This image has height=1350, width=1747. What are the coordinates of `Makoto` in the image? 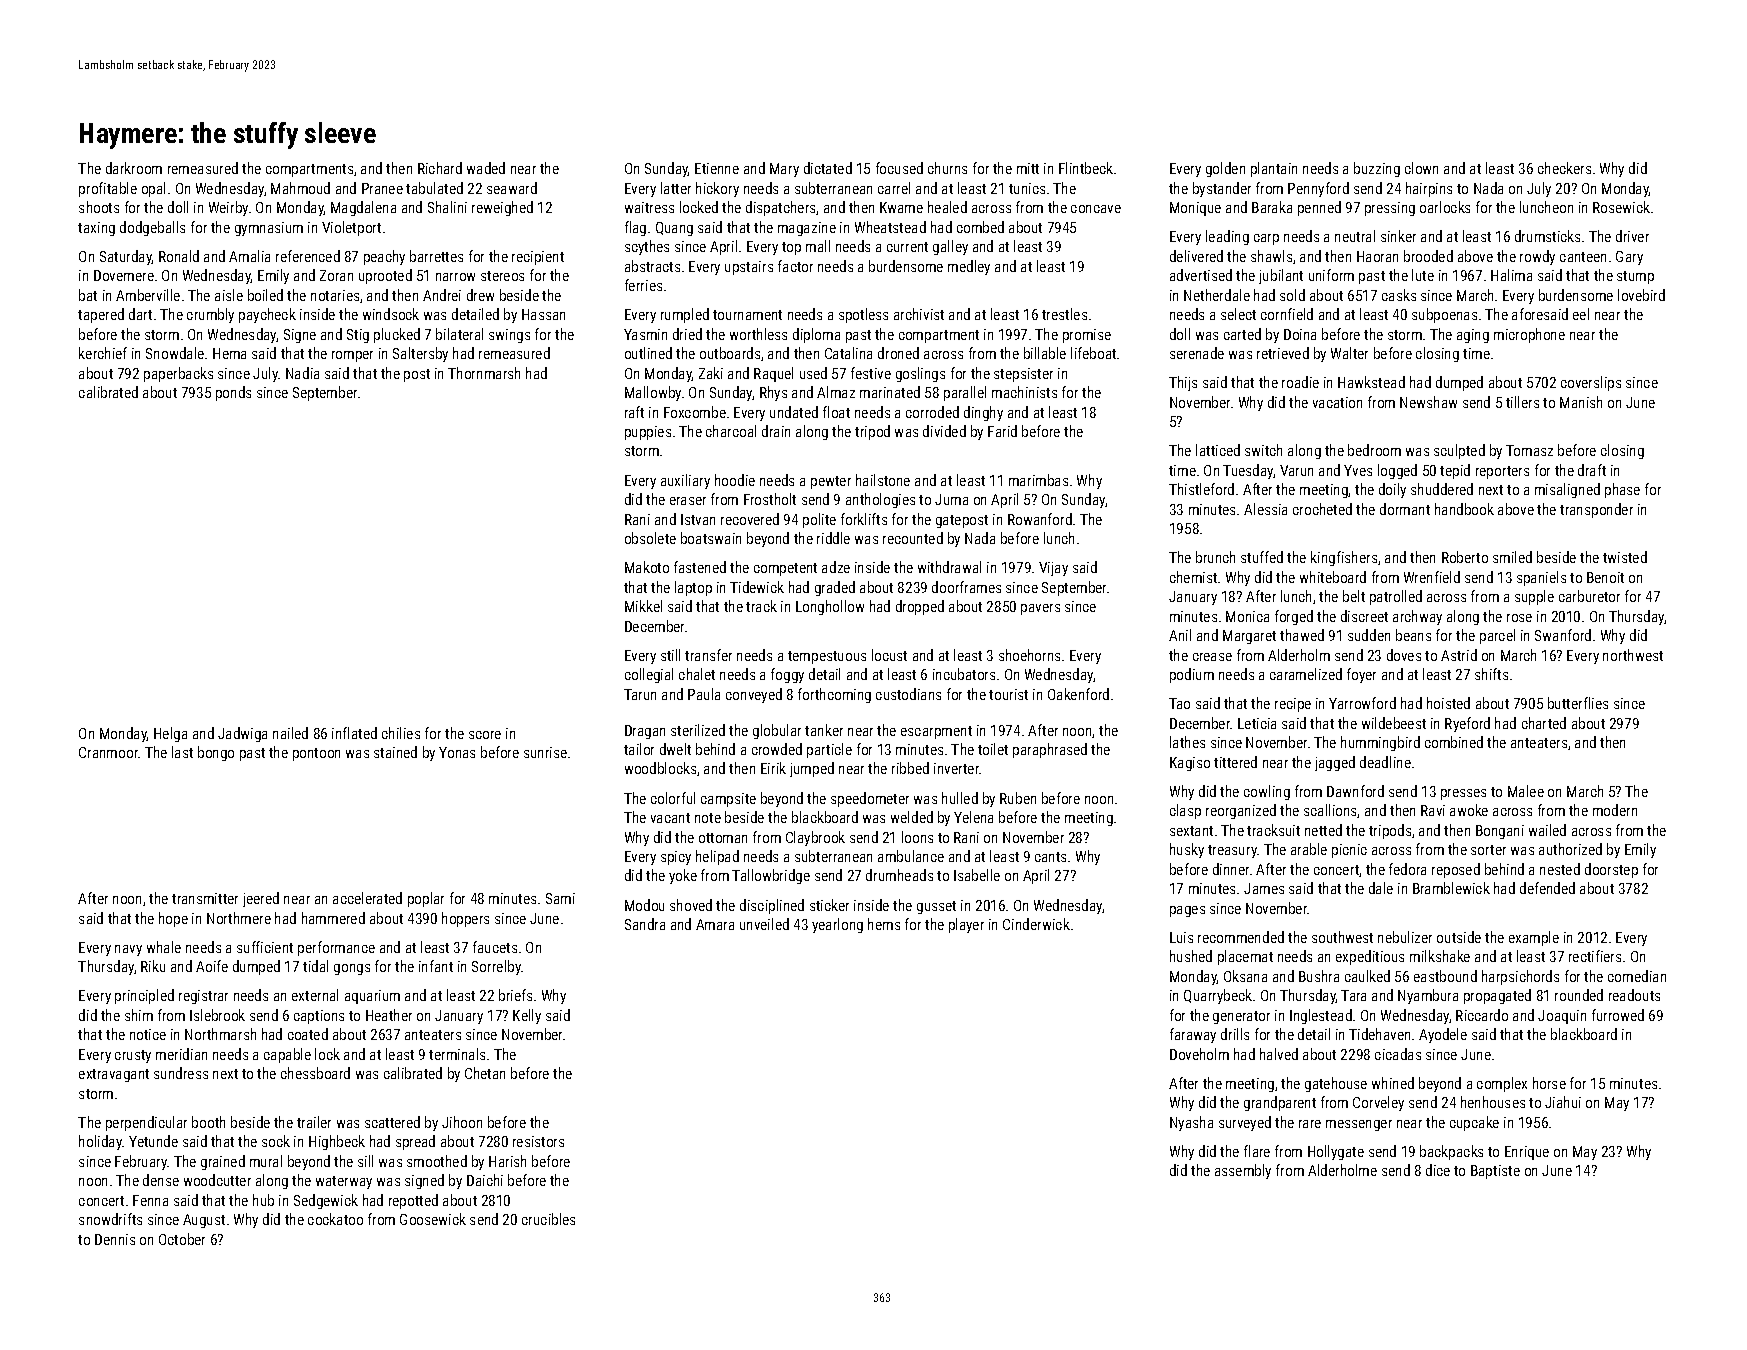 It's located at (647, 567).
